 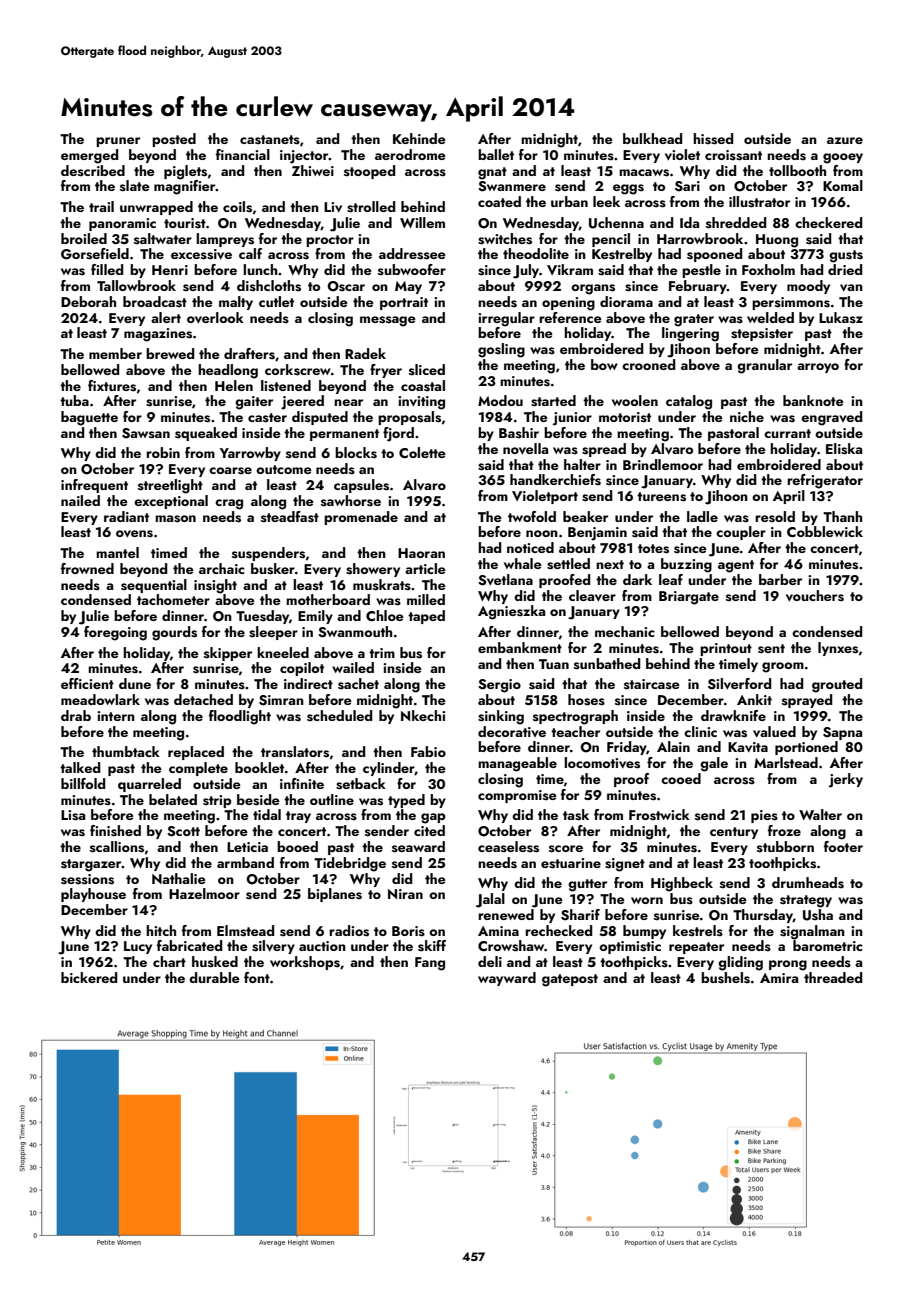 I want to click on embankment, so click(x=520, y=647).
